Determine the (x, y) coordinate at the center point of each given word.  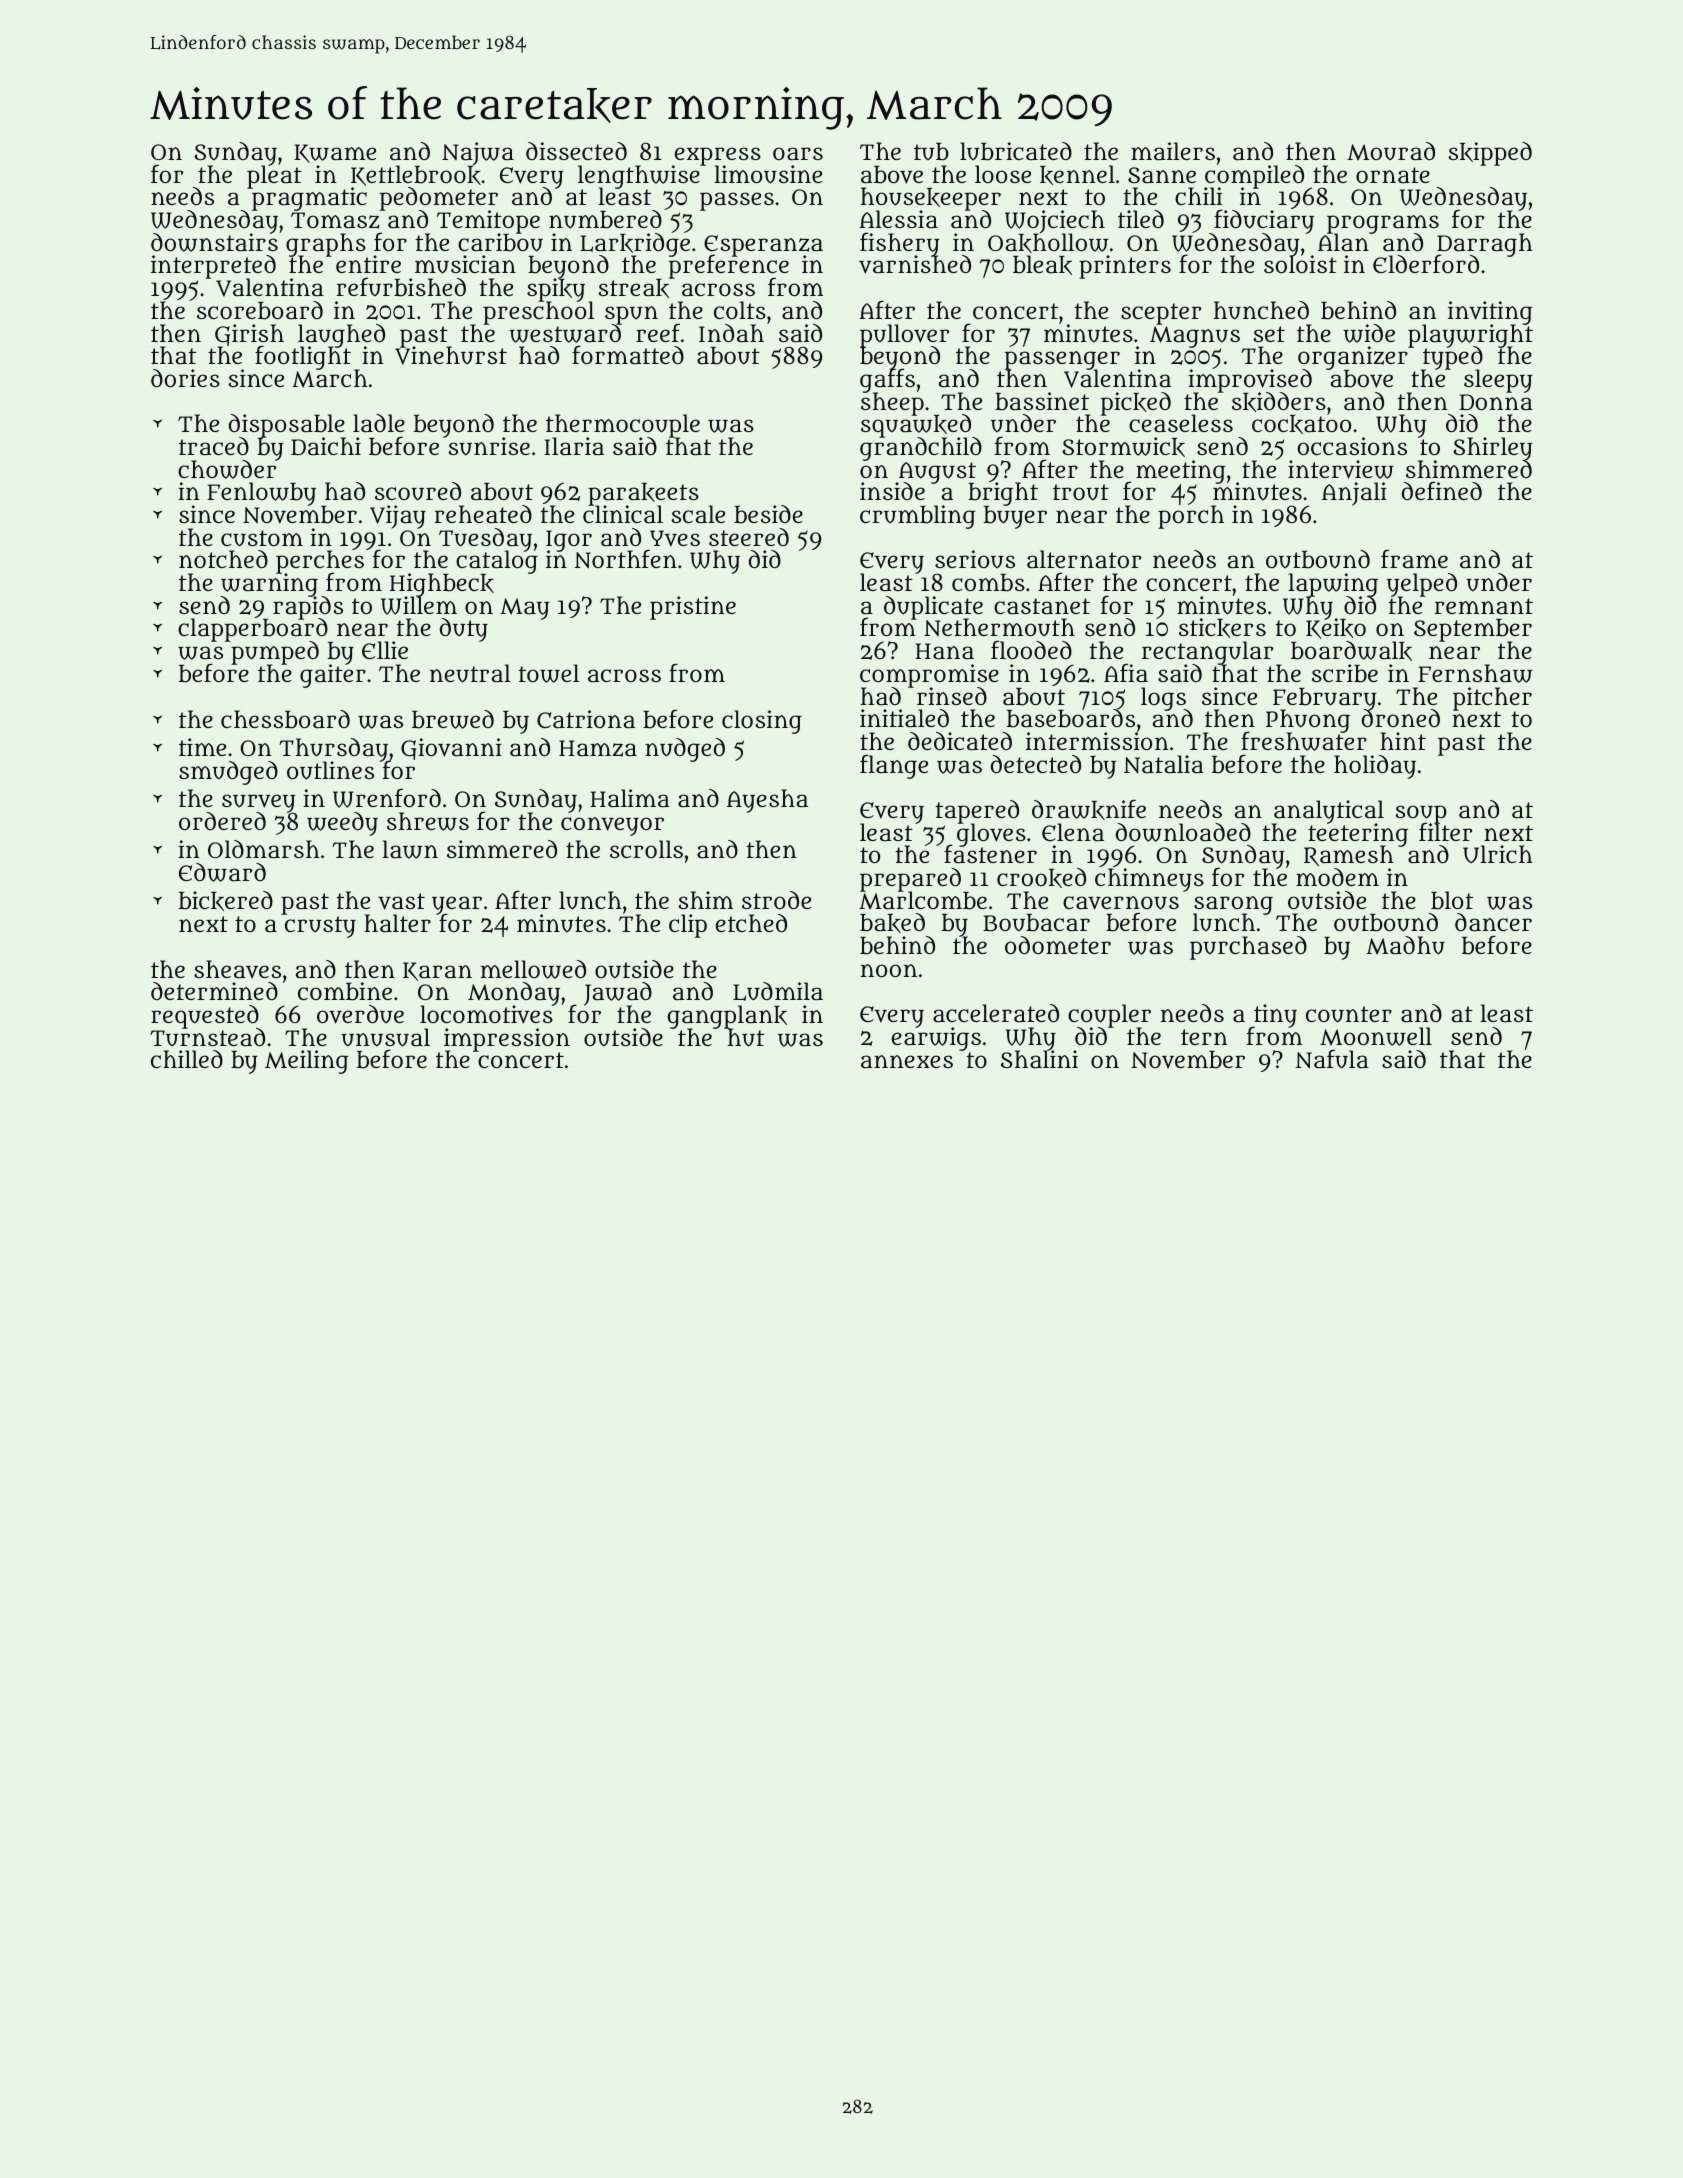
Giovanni (451, 749)
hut (746, 1038)
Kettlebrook (416, 176)
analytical (1328, 812)
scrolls (646, 849)
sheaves (237, 969)
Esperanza (763, 245)
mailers (1173, 151)
